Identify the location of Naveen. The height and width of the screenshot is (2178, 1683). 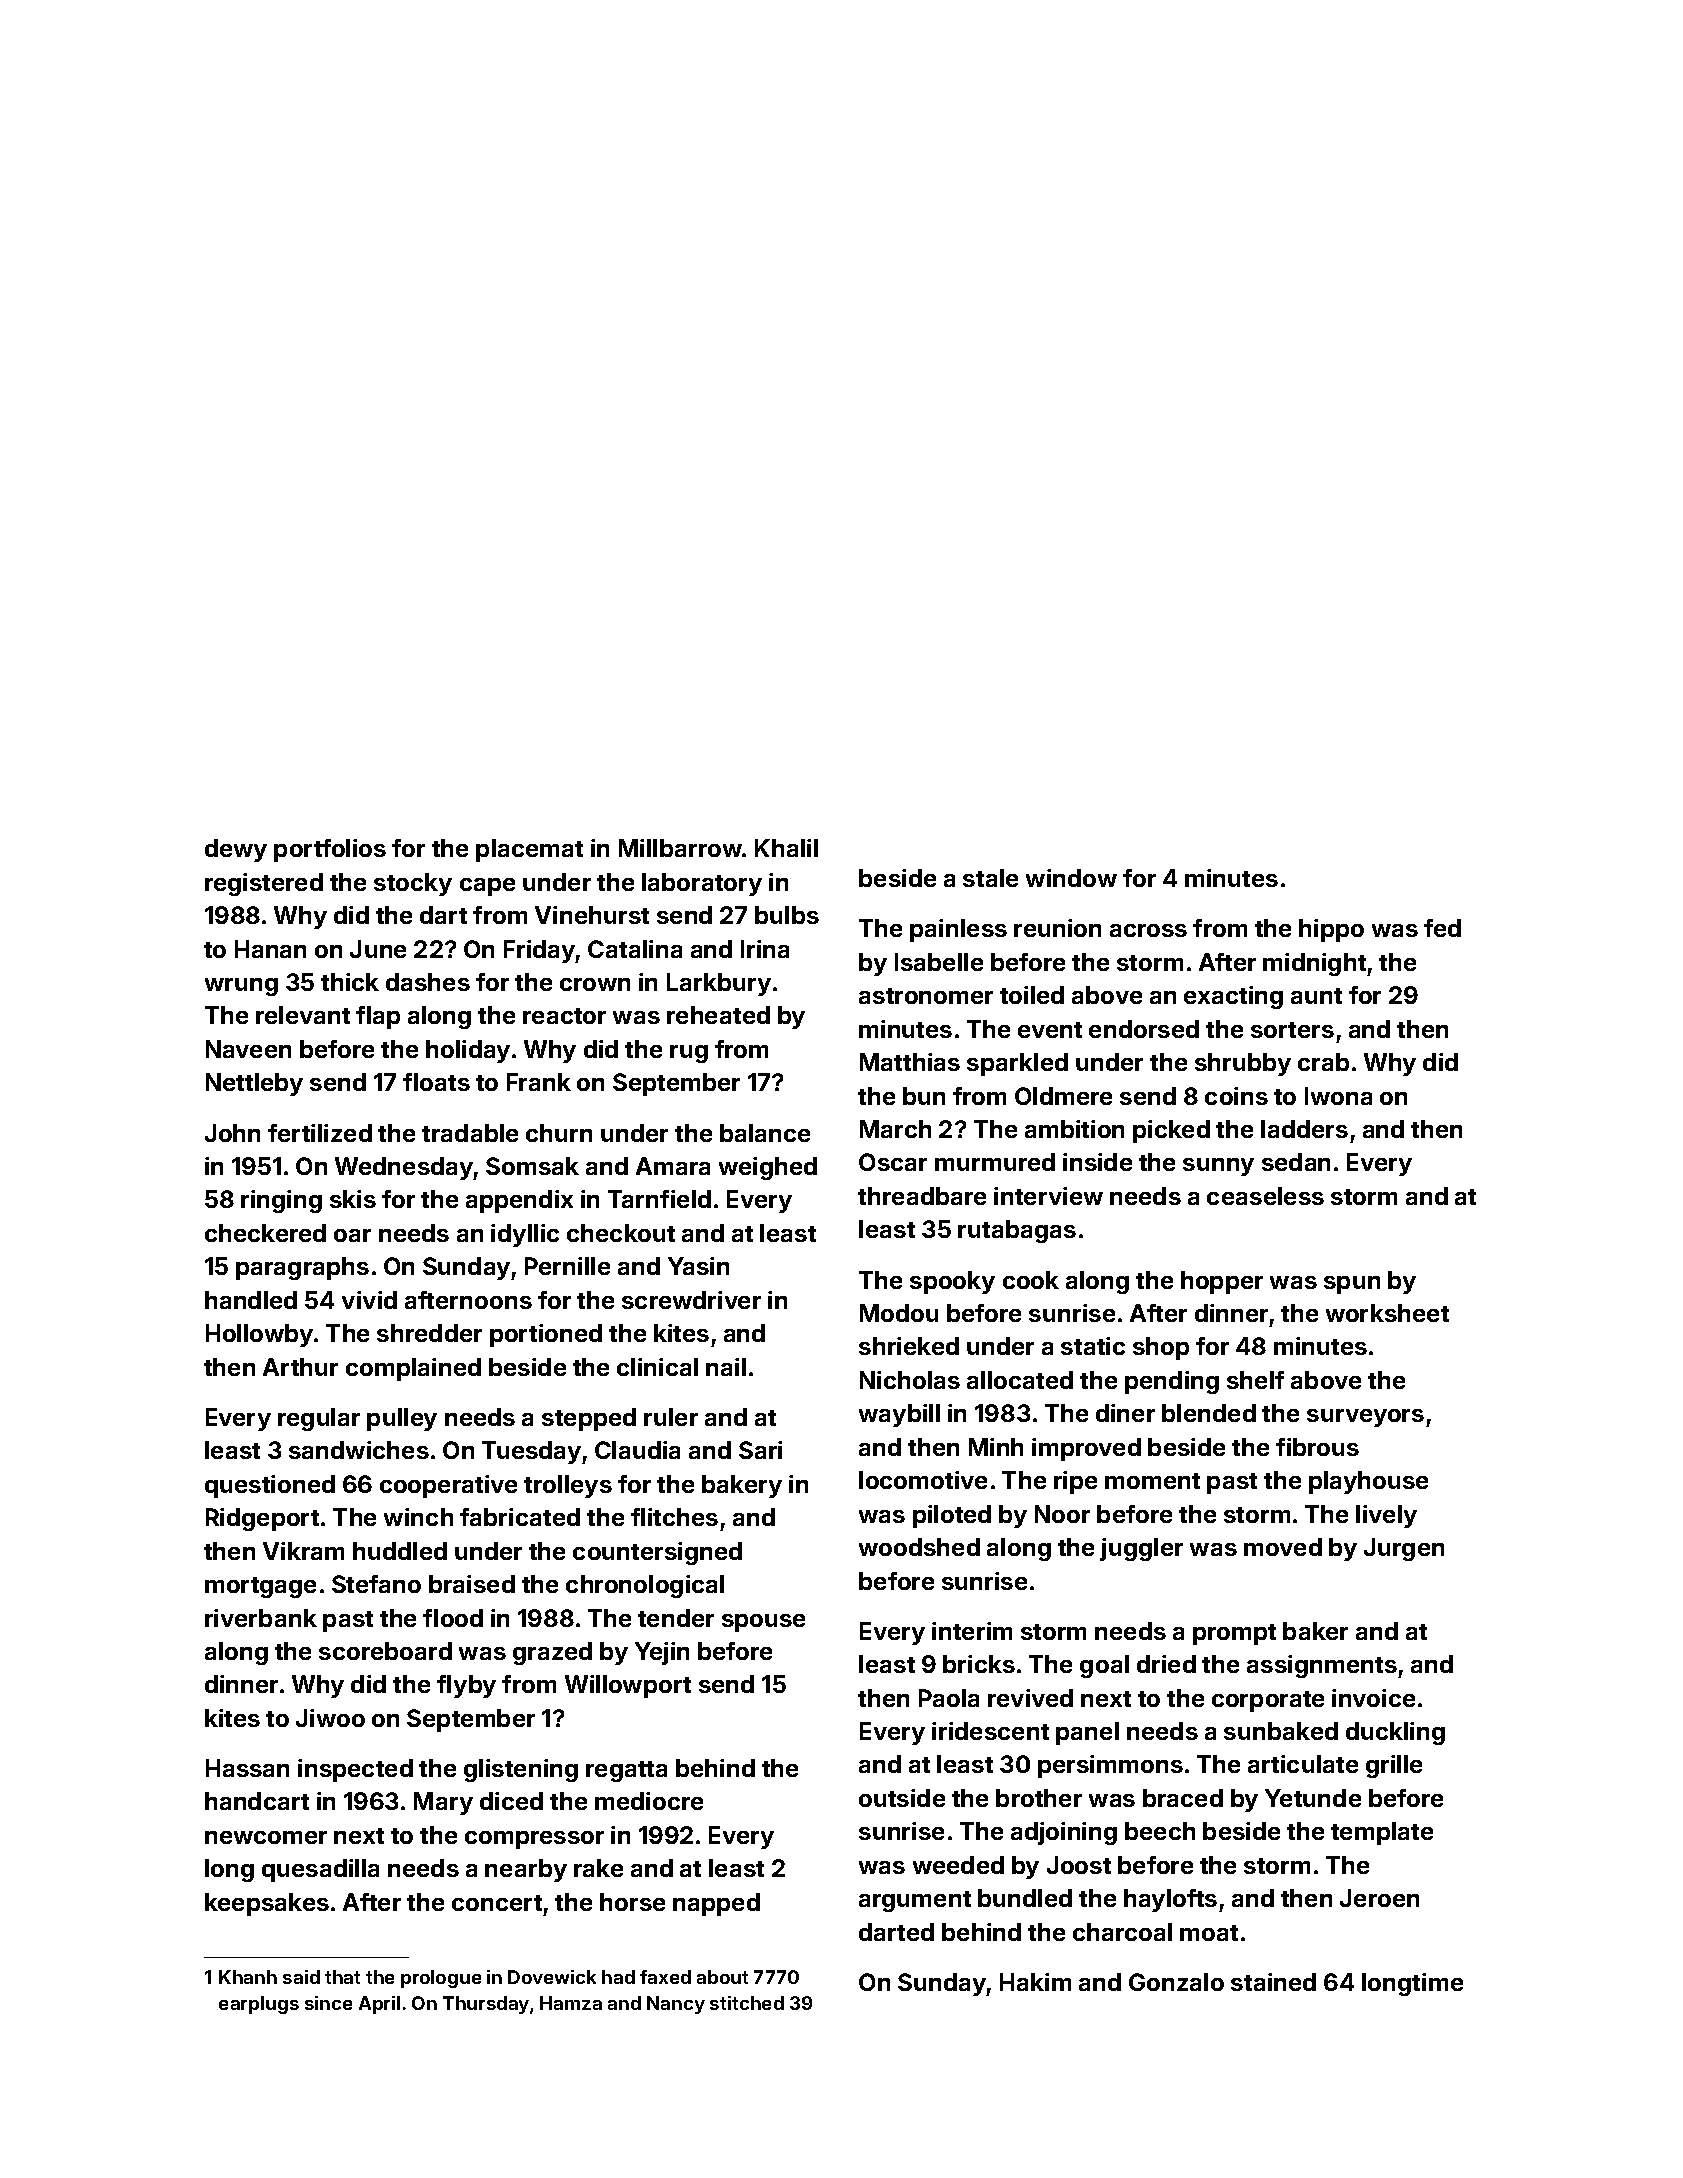
(248, 1049).
